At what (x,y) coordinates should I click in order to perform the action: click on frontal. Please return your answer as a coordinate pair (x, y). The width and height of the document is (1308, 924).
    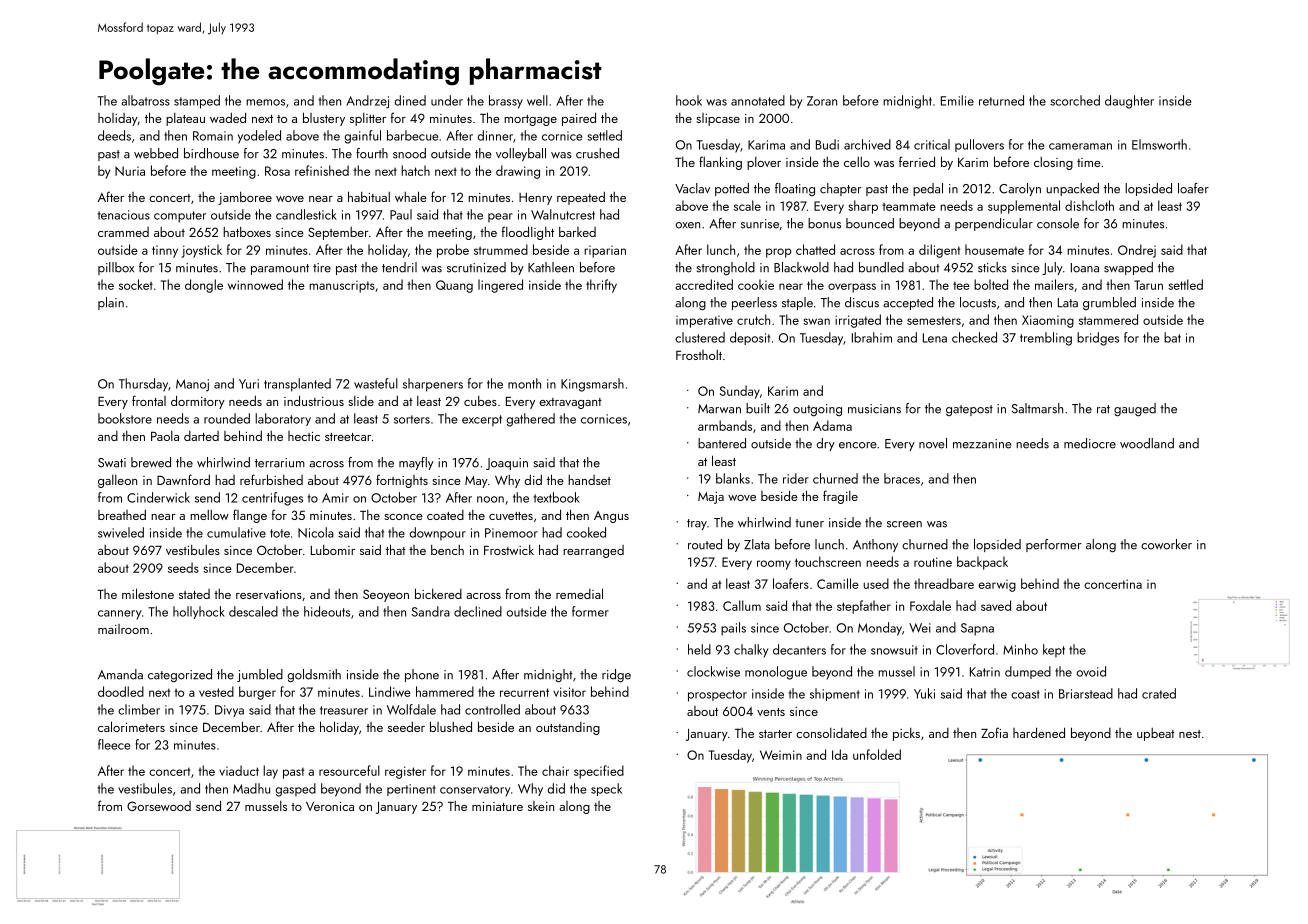
    Looking at the image, I should click on (149, 400).
